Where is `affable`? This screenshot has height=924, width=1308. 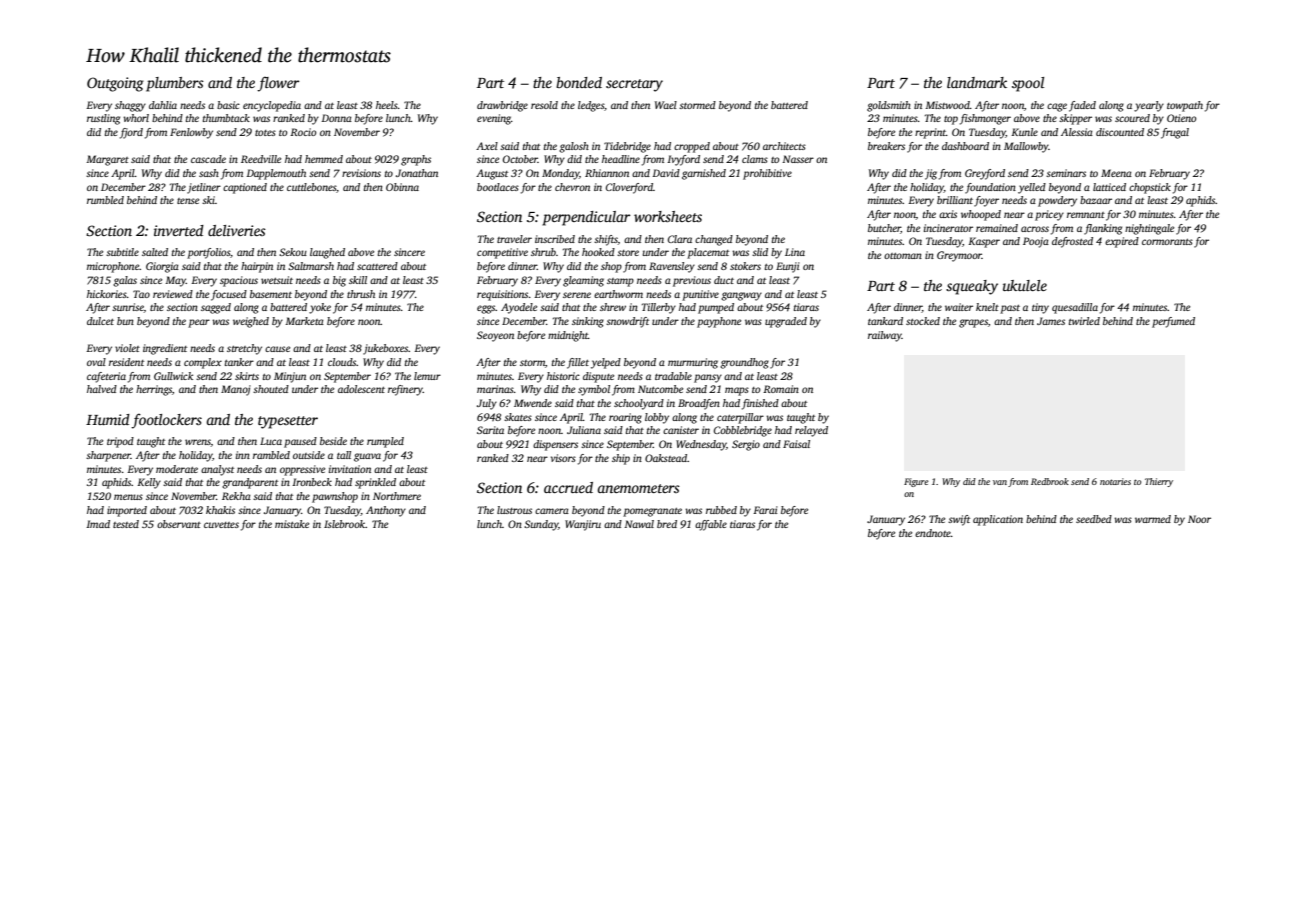 affable is located at coordinates (711, 525).
